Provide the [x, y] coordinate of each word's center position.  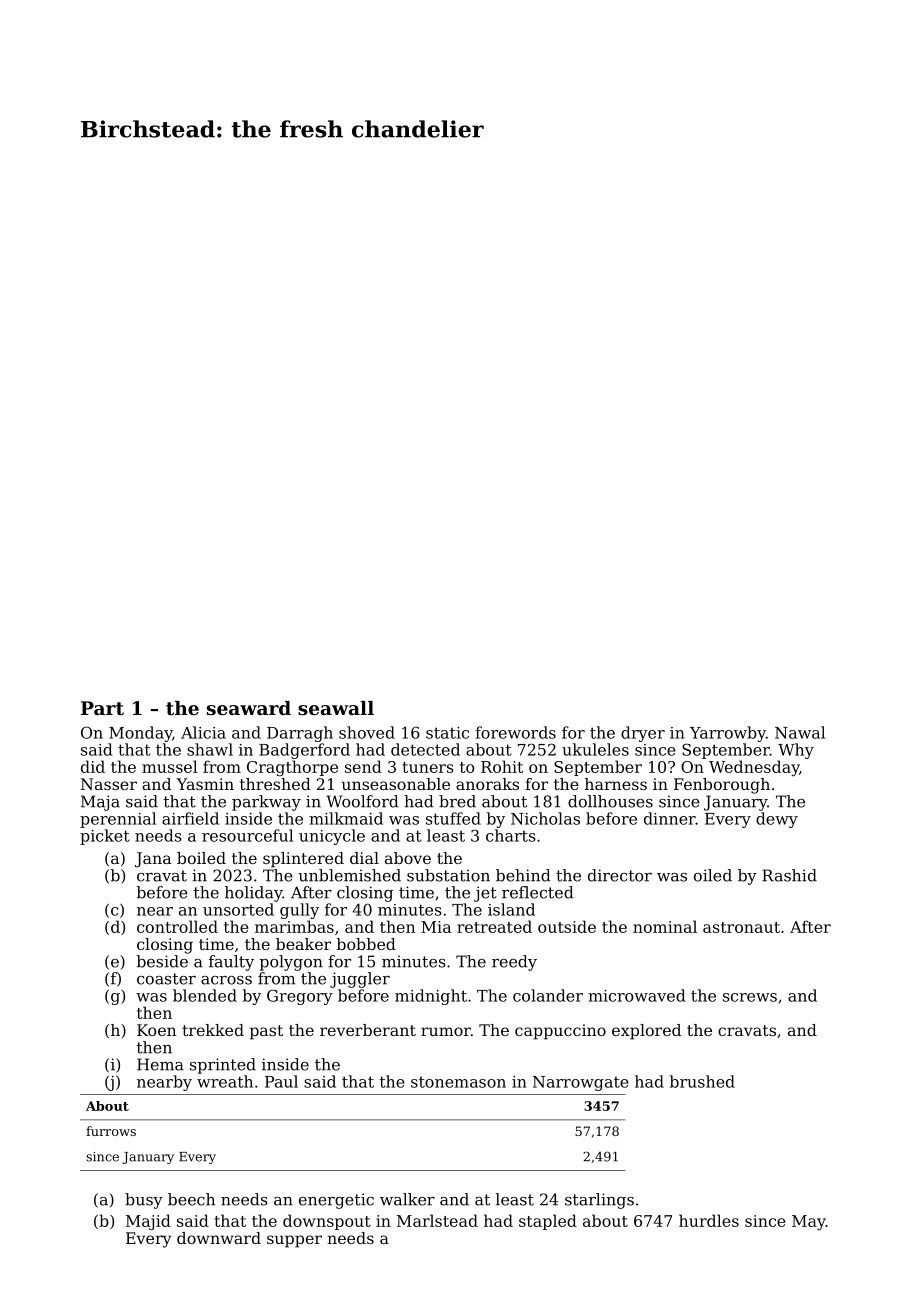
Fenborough [722, 786]
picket [105, 837]
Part [102, 708]
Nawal [800, 732]
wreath [225, 1081]
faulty [231, 963]
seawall [336, 708]
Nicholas [545, 818]
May [809, 1222]
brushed [702, 1081]
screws [750, 997]
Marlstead [437, 1220]
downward [219, 1238]
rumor [446, 1031]
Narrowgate [581, 1083]
